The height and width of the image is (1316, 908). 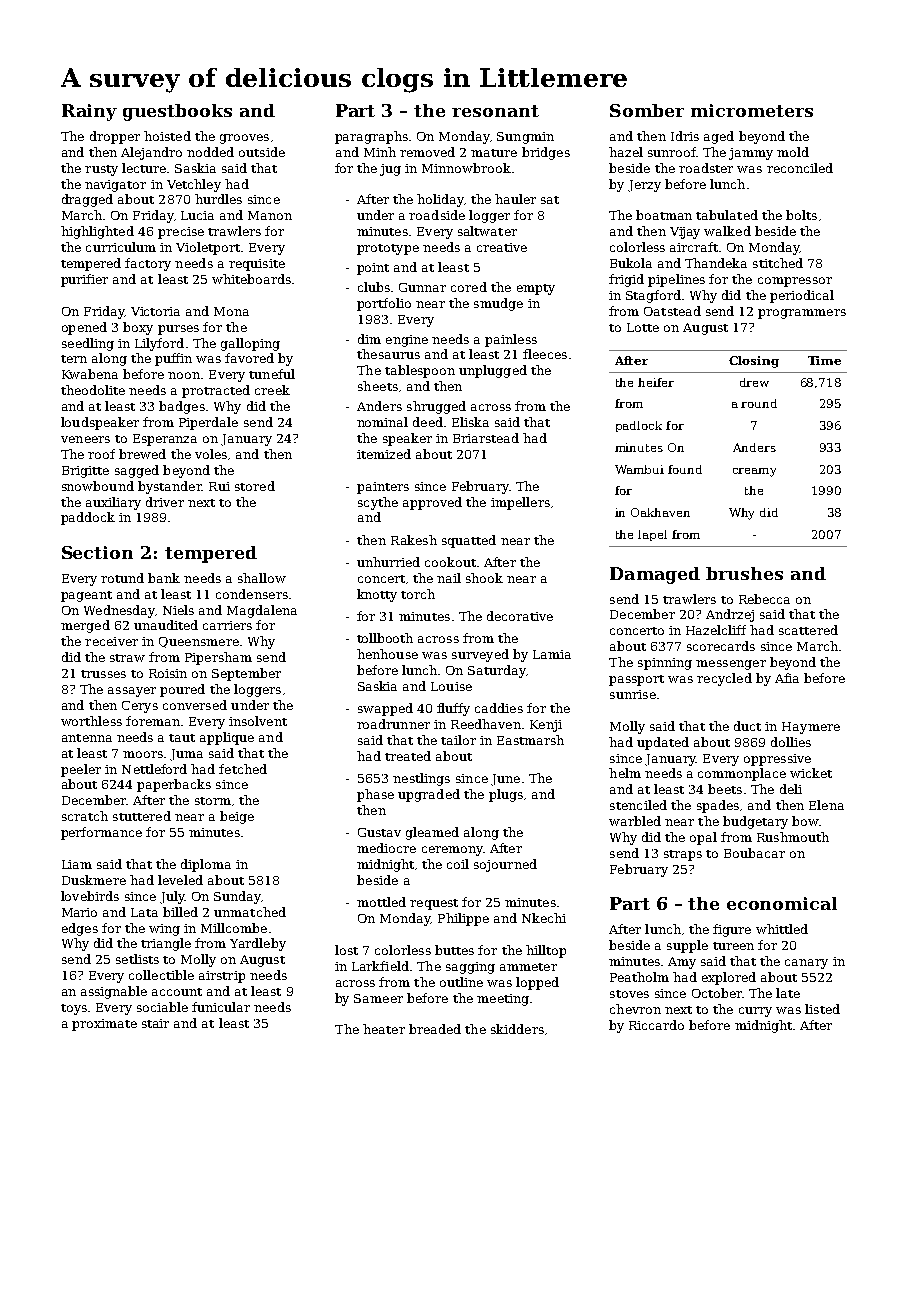 What do you see at coordinates (246, 674) in the image?
I see `September` at bounding box center [246, 674].
